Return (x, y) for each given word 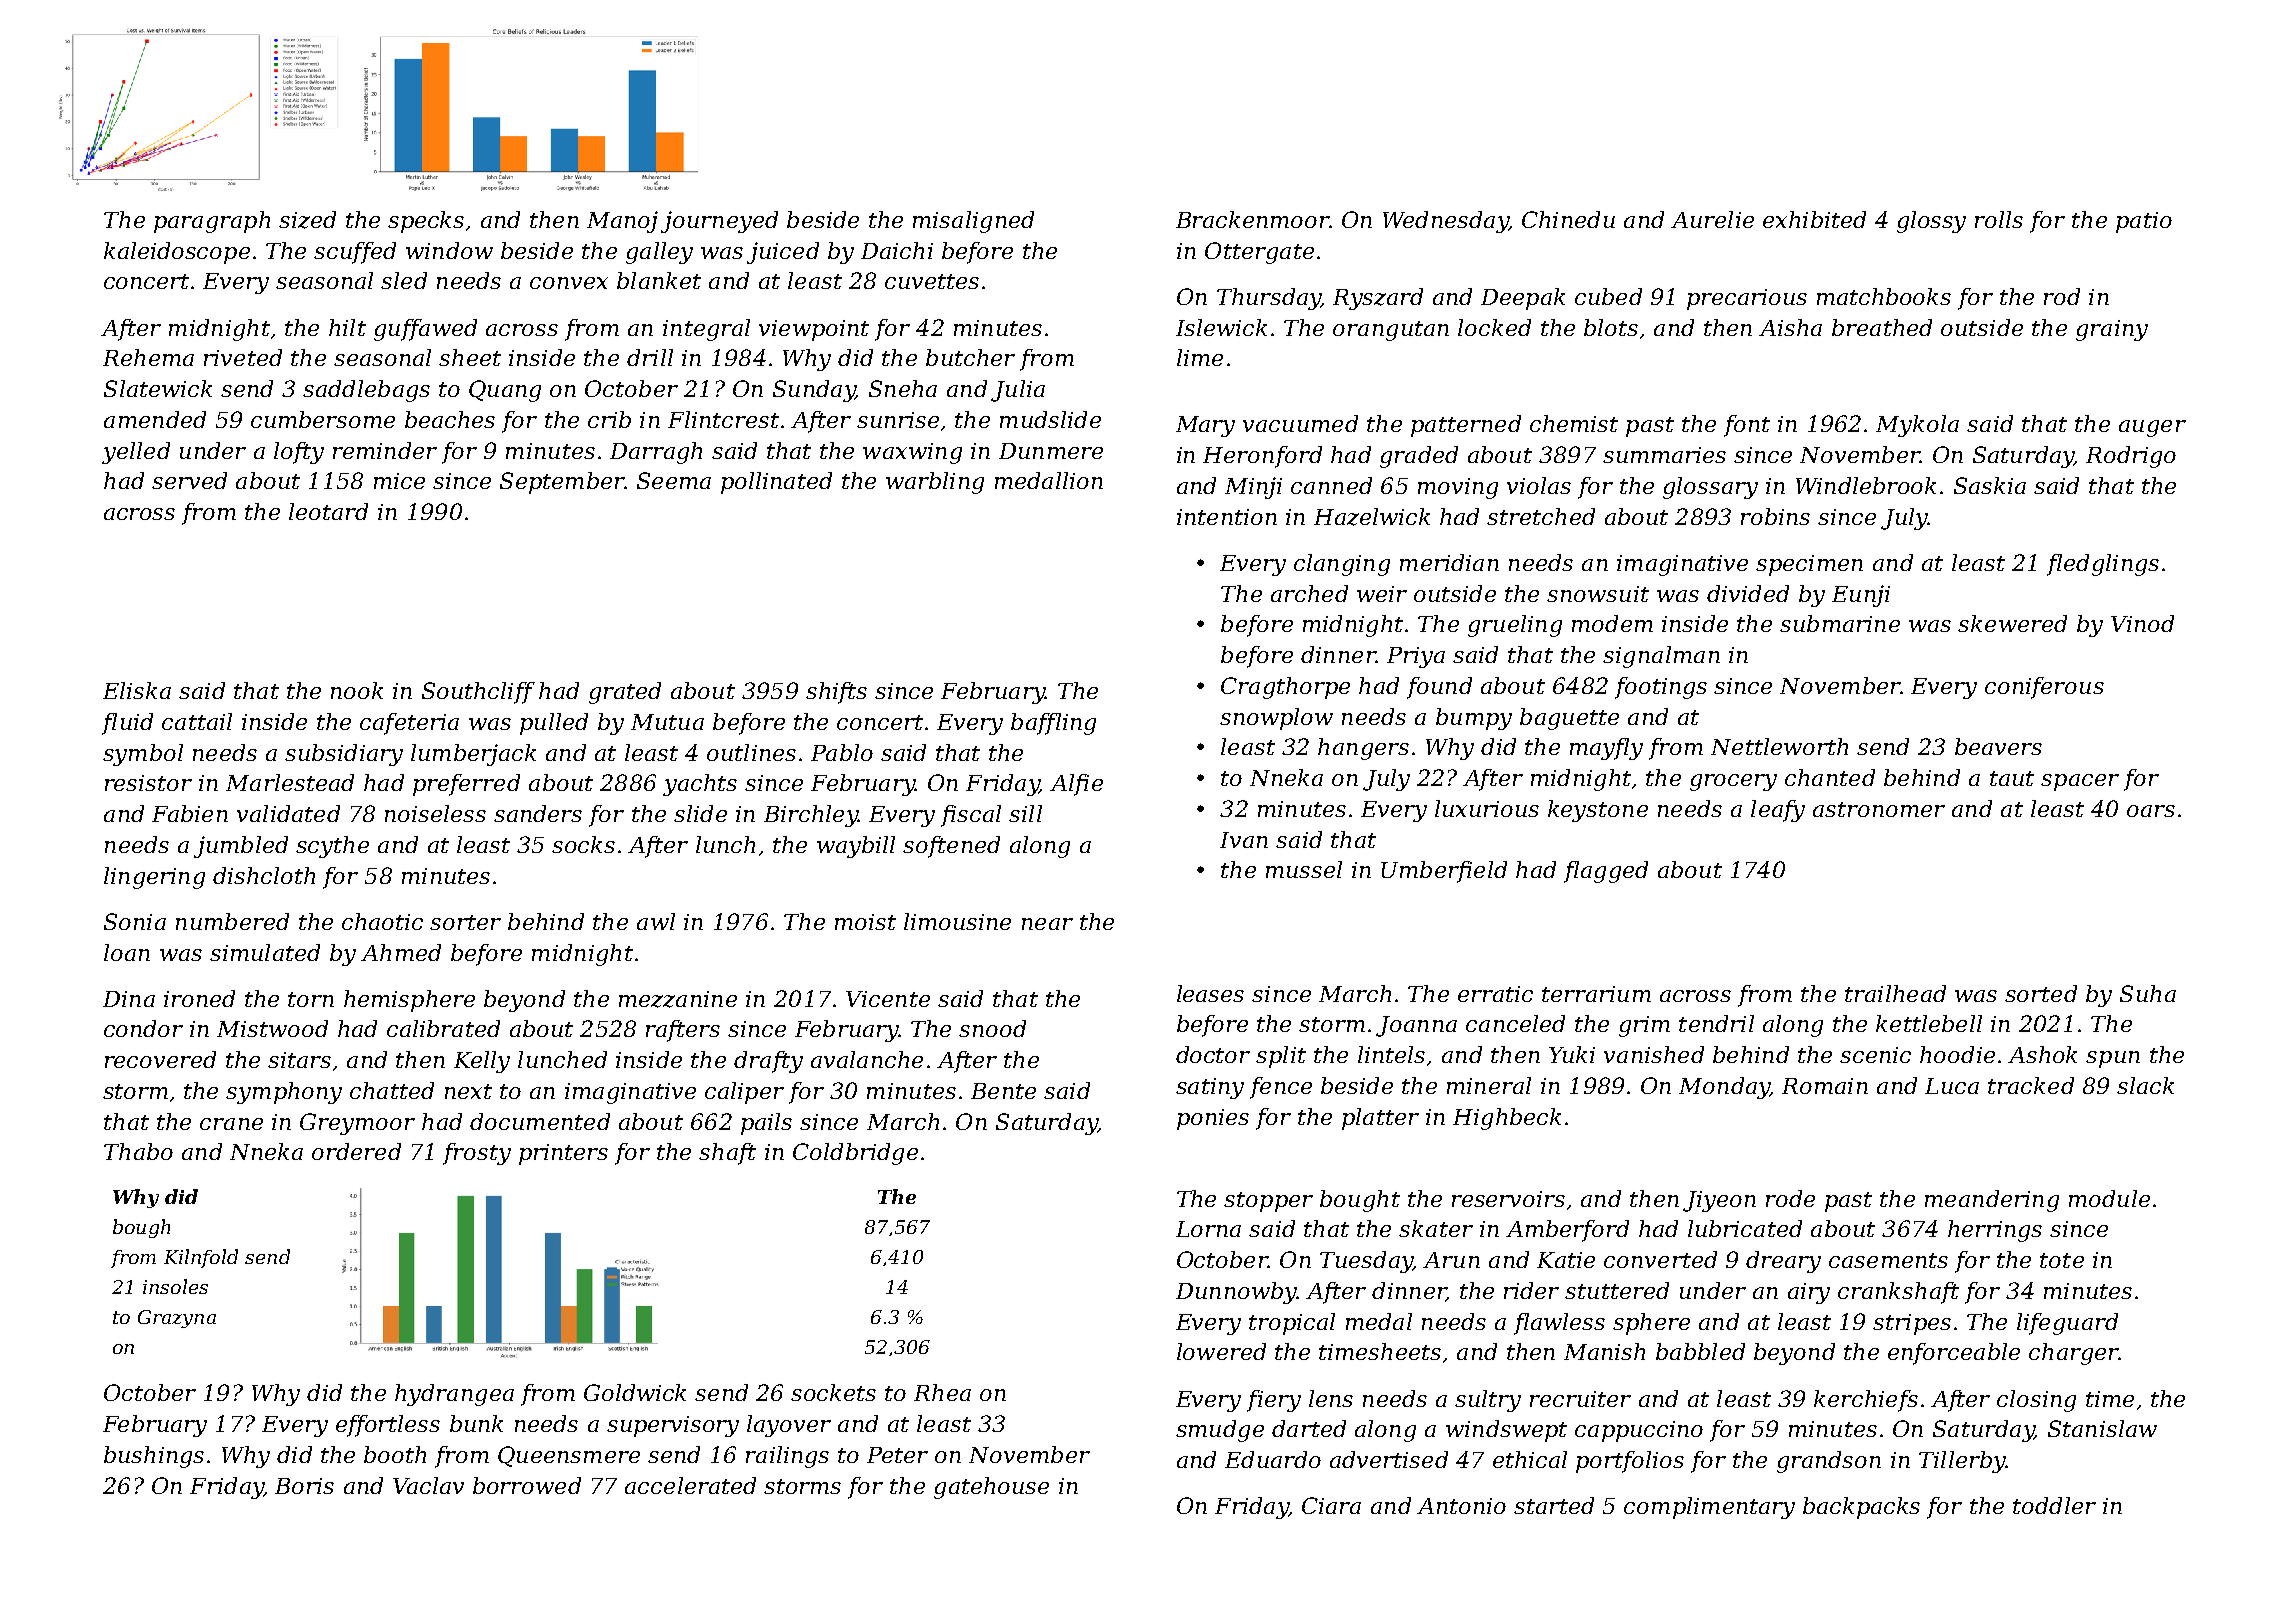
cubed (1608, 296)
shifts (836, 693)
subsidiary (344, 755)
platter (1380, 1119)
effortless (388, 1426)
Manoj (622, 222)
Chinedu (1568, 219)
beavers (1998, 746)
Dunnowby (1236, 1293)
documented (540, 1121)
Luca (1952, 1086)
